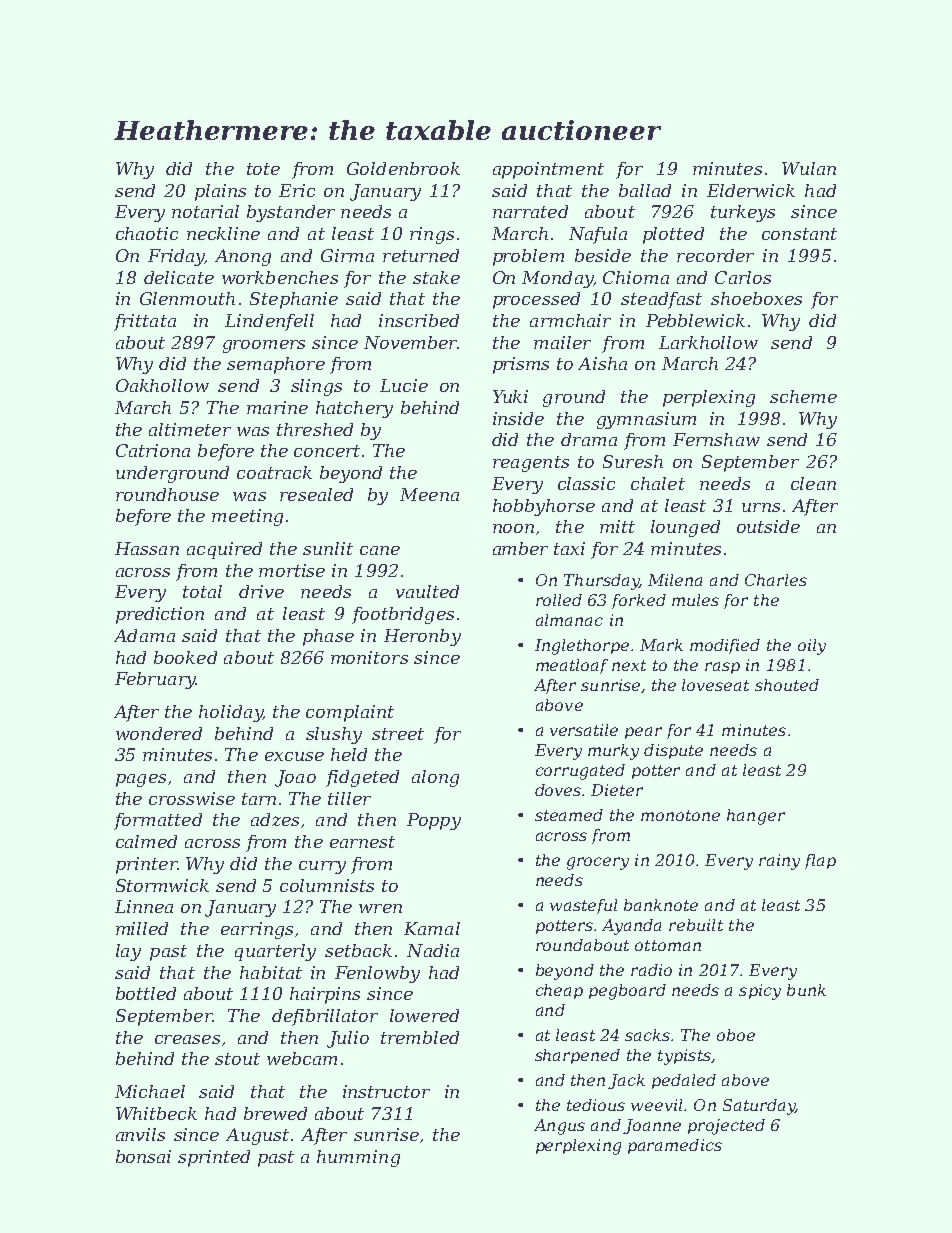 This image has height=1233, width=952. Describe the element at coordinates (787, 685) in the image. I see `shouted` at that location.
